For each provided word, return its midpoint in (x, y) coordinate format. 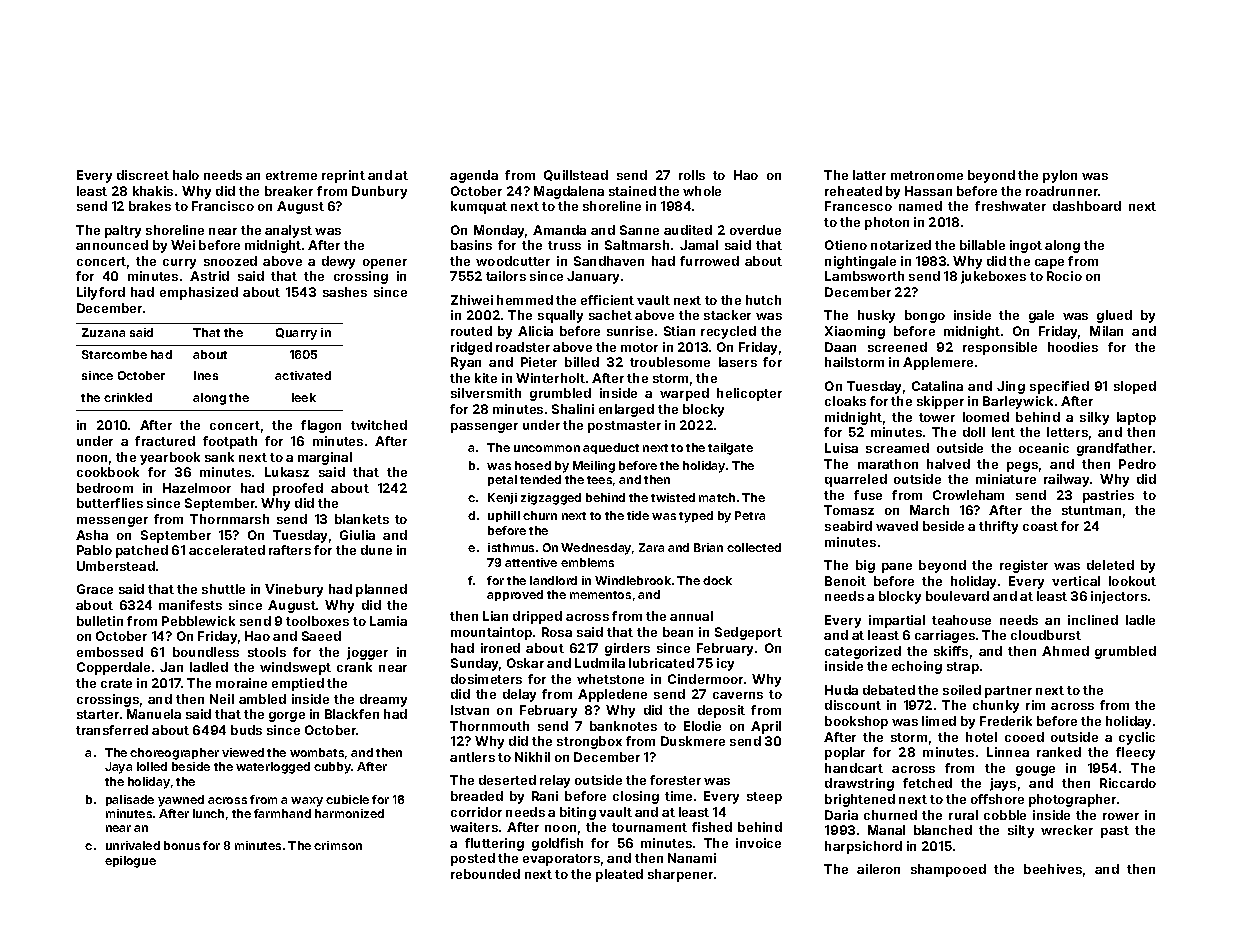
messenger (112, 522)
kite (486, 378)
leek (304, 397)
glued (1114, 316)
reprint (343, 176)
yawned (181, 801)
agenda (474, 176)
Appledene (612, 695)
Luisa (841, 448)
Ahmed (1065, 651)
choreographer (174, 754)
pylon (1060, 176)
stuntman (1091, 510)
